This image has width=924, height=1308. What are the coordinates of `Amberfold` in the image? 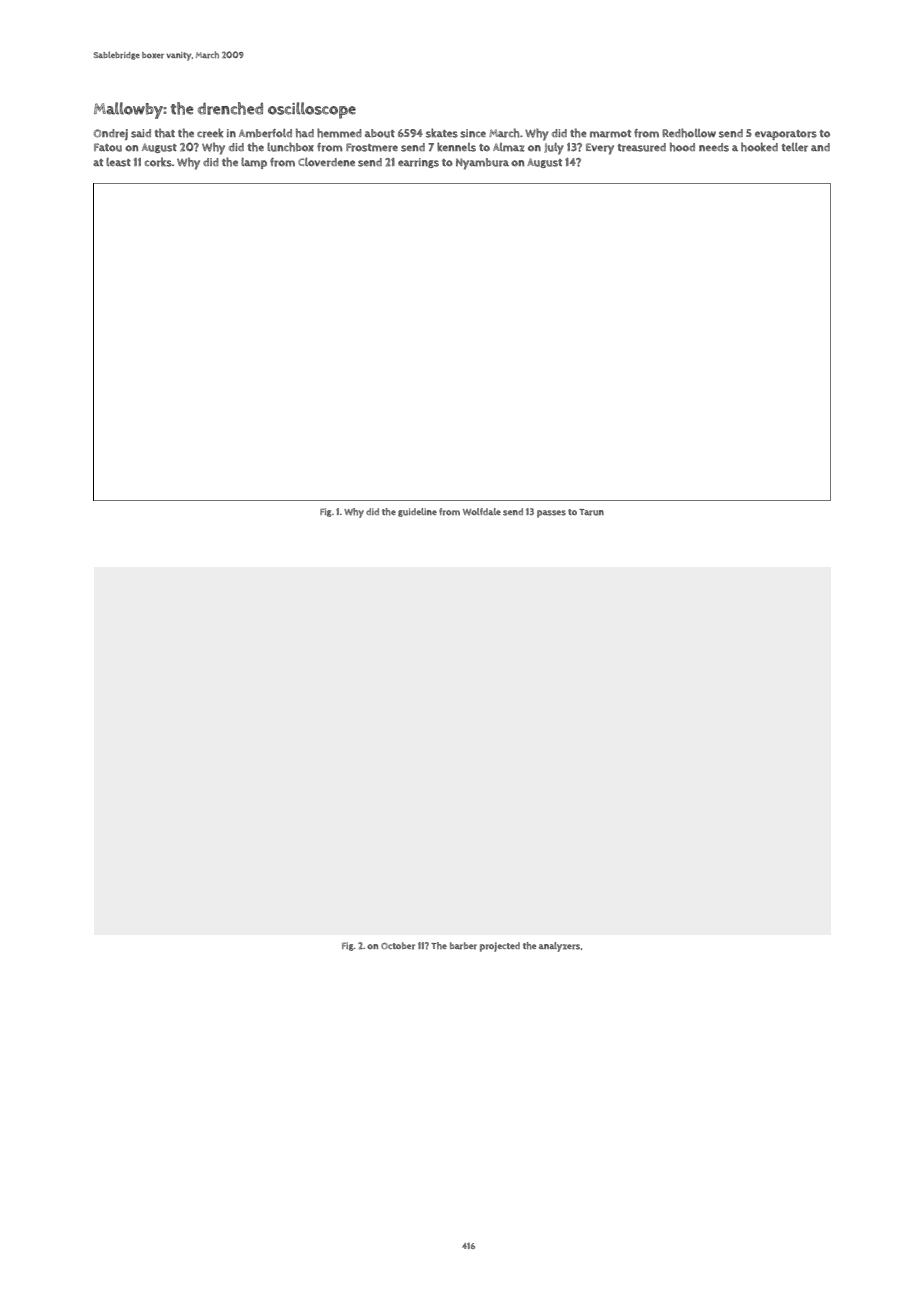 It's located at (265, 133).
